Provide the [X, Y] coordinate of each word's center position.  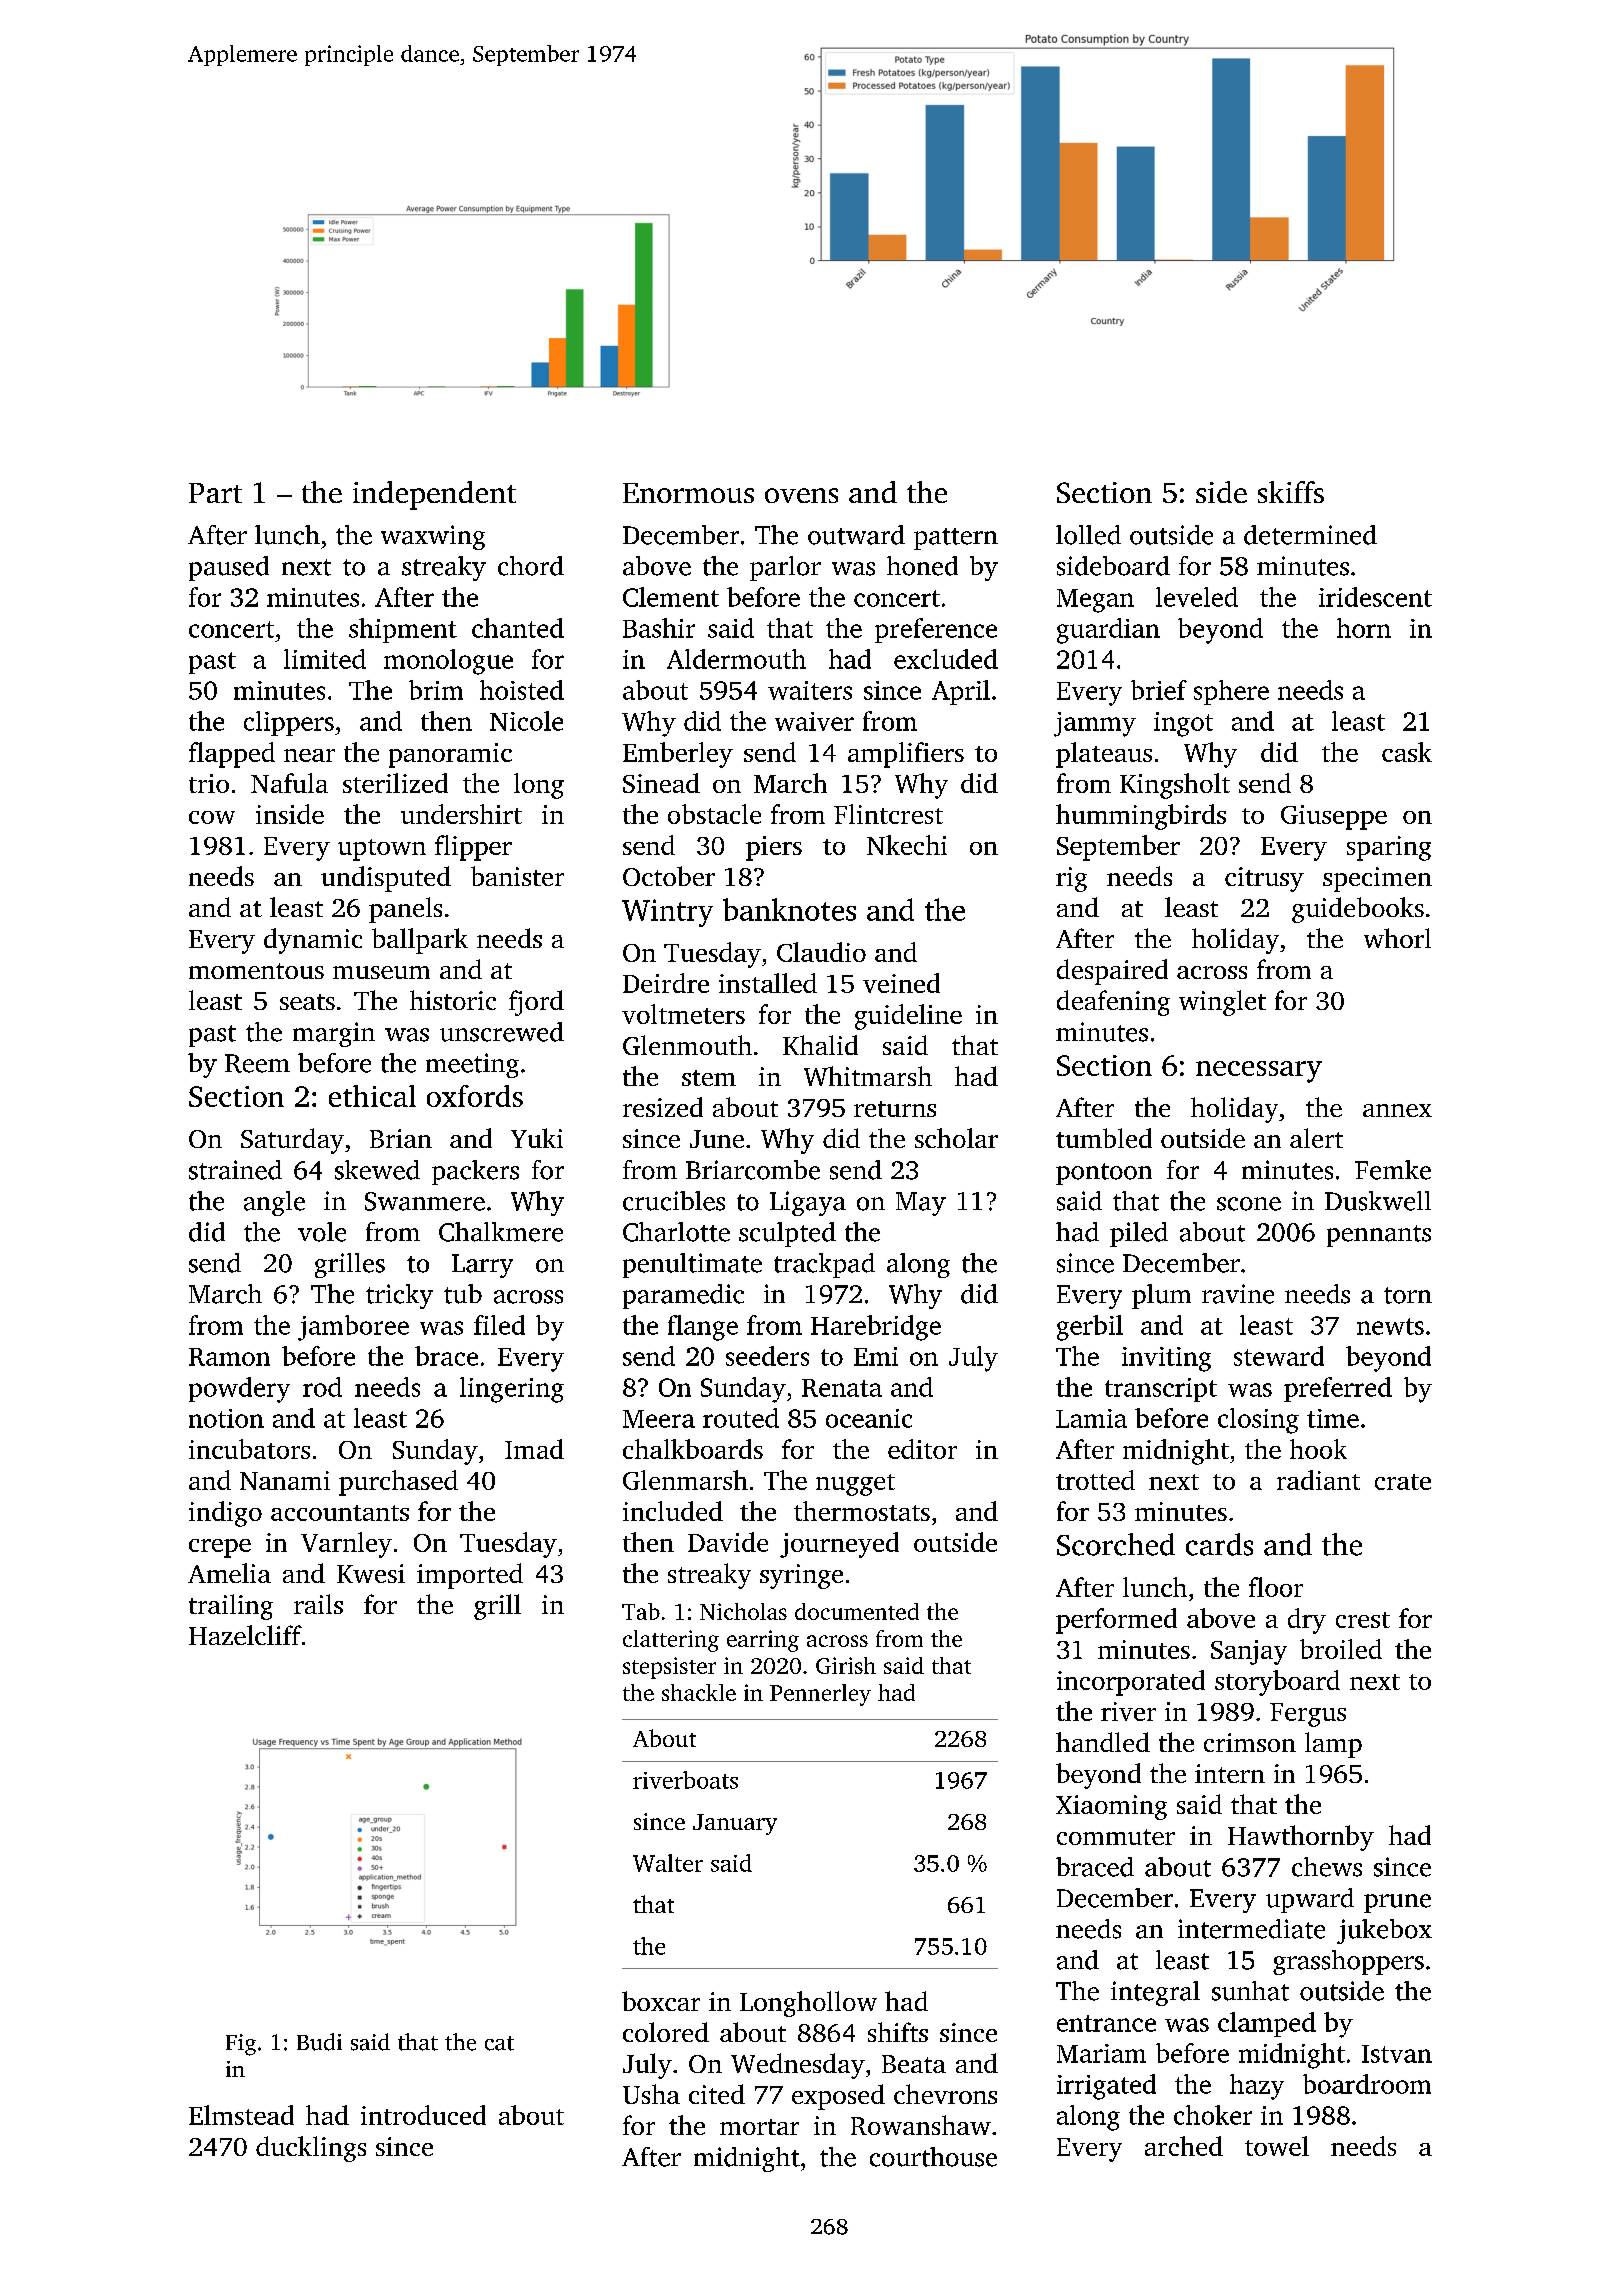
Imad [534, 1449]
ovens [801, 495]
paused [229, 568]
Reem [257, 1063]
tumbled [1104, 1138]
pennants [1379, 1236]
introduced [423, 2115]
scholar [956, 1138]
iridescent [1375, 597]
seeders [767, 1356]
